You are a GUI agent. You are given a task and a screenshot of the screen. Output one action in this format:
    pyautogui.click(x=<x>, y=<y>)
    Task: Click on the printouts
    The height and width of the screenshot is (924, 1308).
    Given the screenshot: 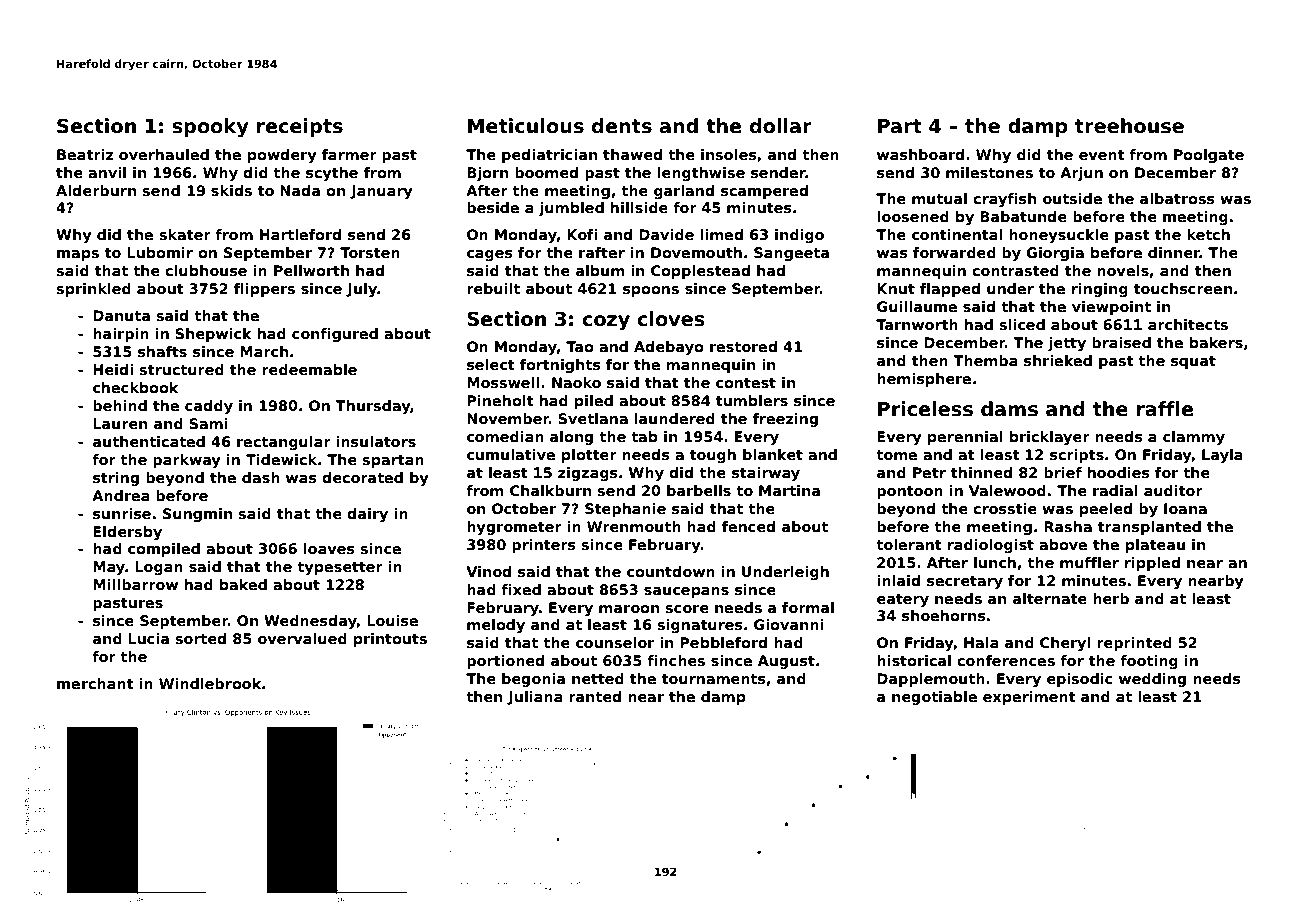 What is the action you would take?
    pyautogui.click(x=390, y=640)
